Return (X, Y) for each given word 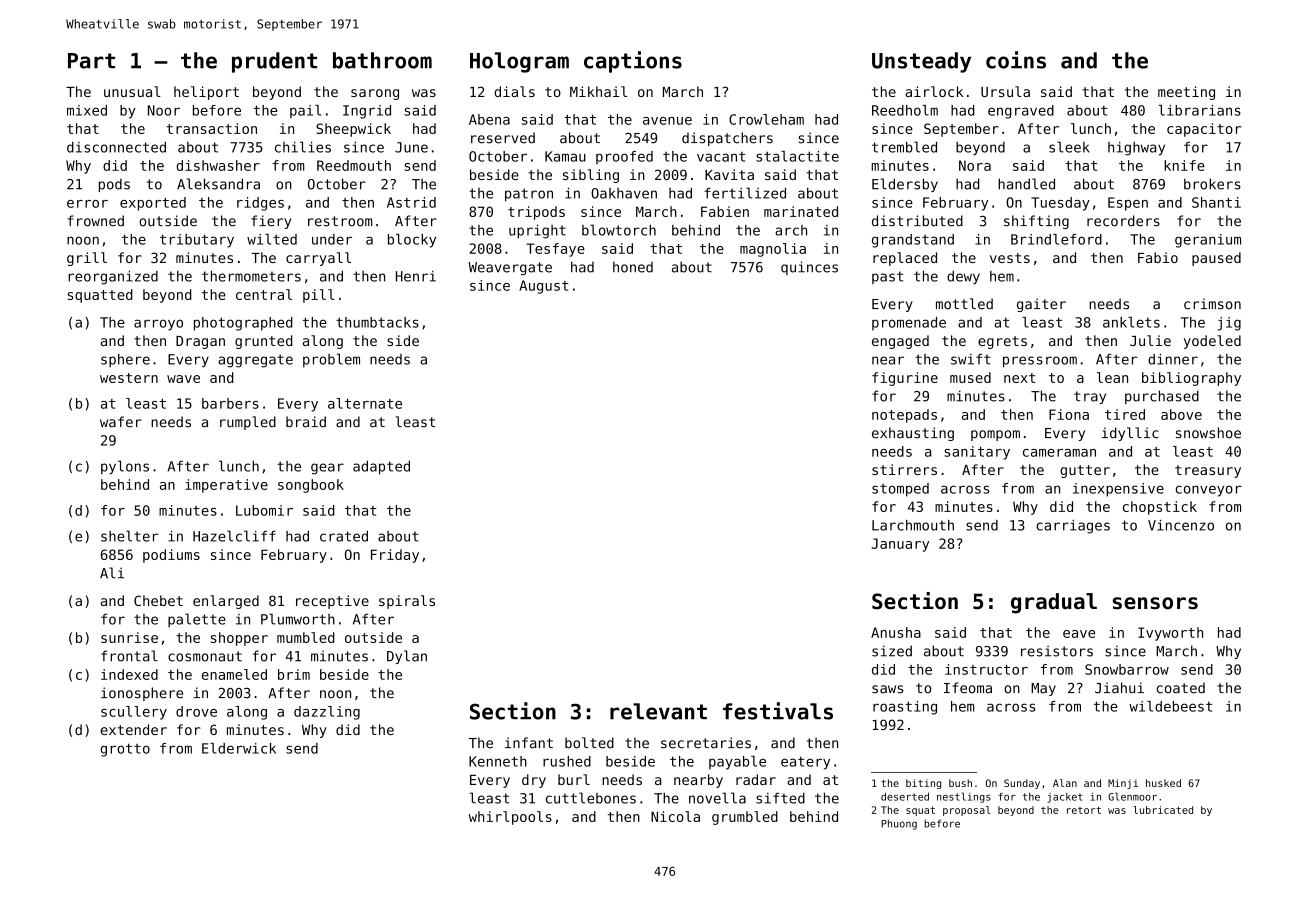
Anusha (896, 632)
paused (1216, 259)
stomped (900, 490)
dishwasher (218, 165)
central (264, 294)
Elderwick (239, 748)
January (900, 545)
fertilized (745, 193)
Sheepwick (353, 130)
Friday (395, 556)
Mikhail (598, 91)
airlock (934, 91)
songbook (311, 486)
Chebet (158, 600)
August (544, 287)
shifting (1036, 222)
